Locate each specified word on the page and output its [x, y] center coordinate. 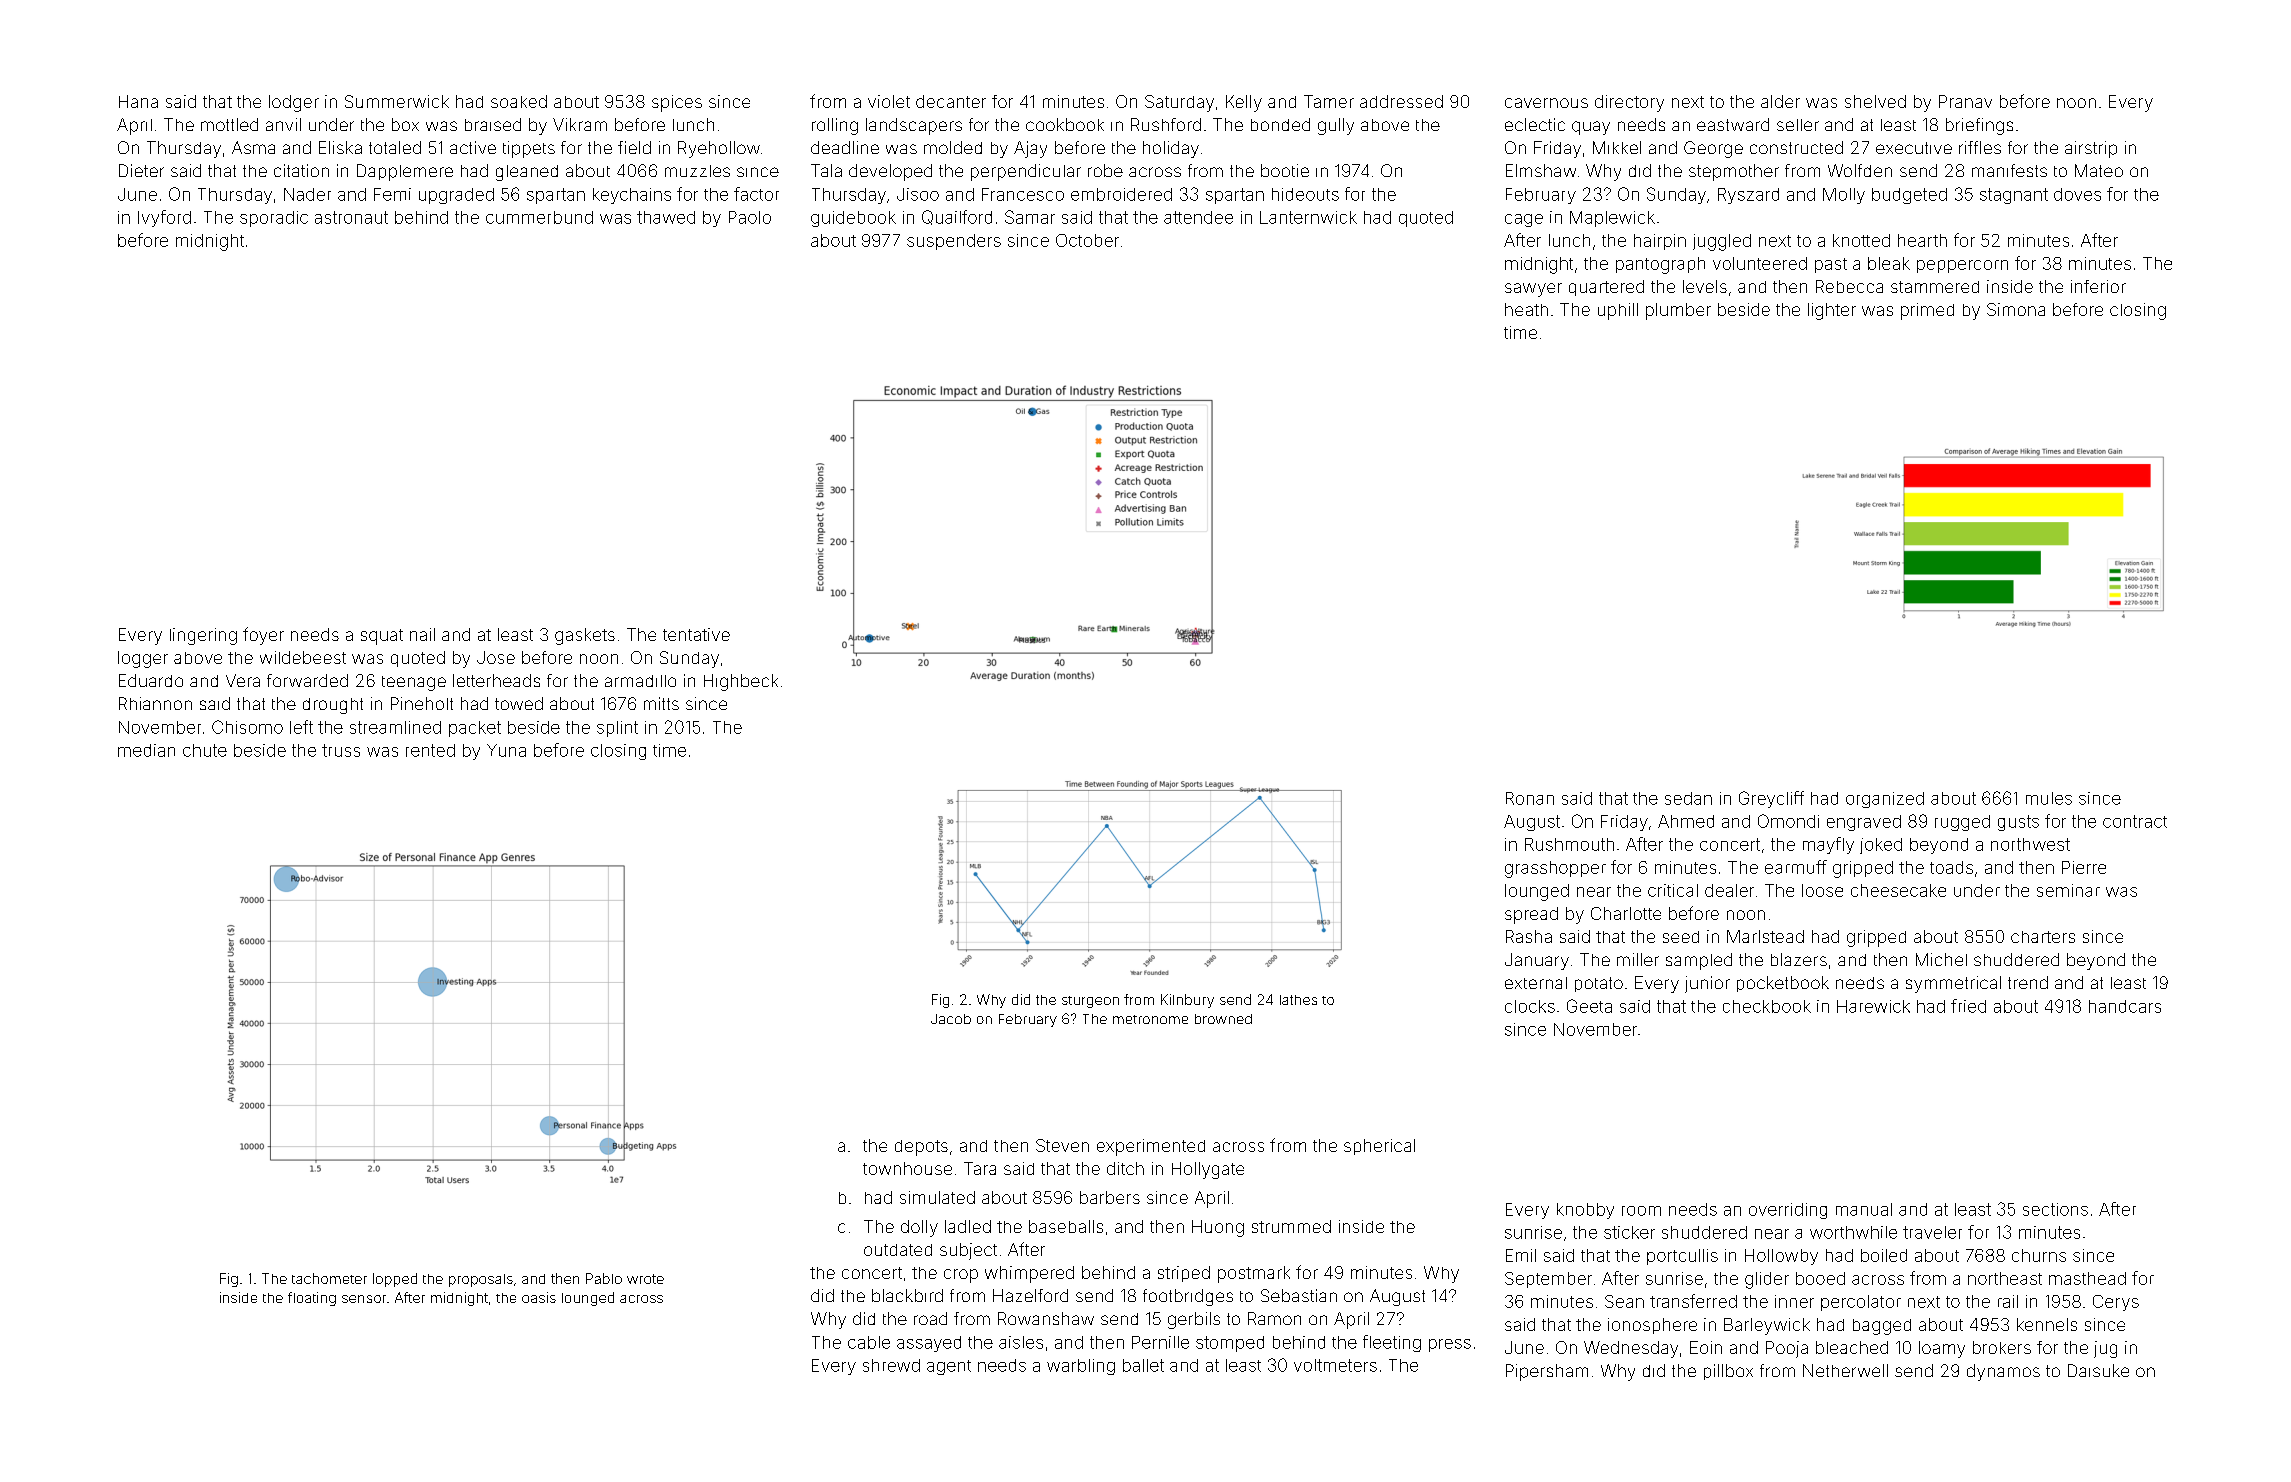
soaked [519, 101]
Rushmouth [1569, 844]
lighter [1832, 311]
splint [617, 729]
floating [312, 1299]
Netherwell [1845, 1370]
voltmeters [1335, 1365]
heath [1526, 309]
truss [341, 750]
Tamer [1329, 101]
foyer [263, 636]
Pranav [1965, 101]
